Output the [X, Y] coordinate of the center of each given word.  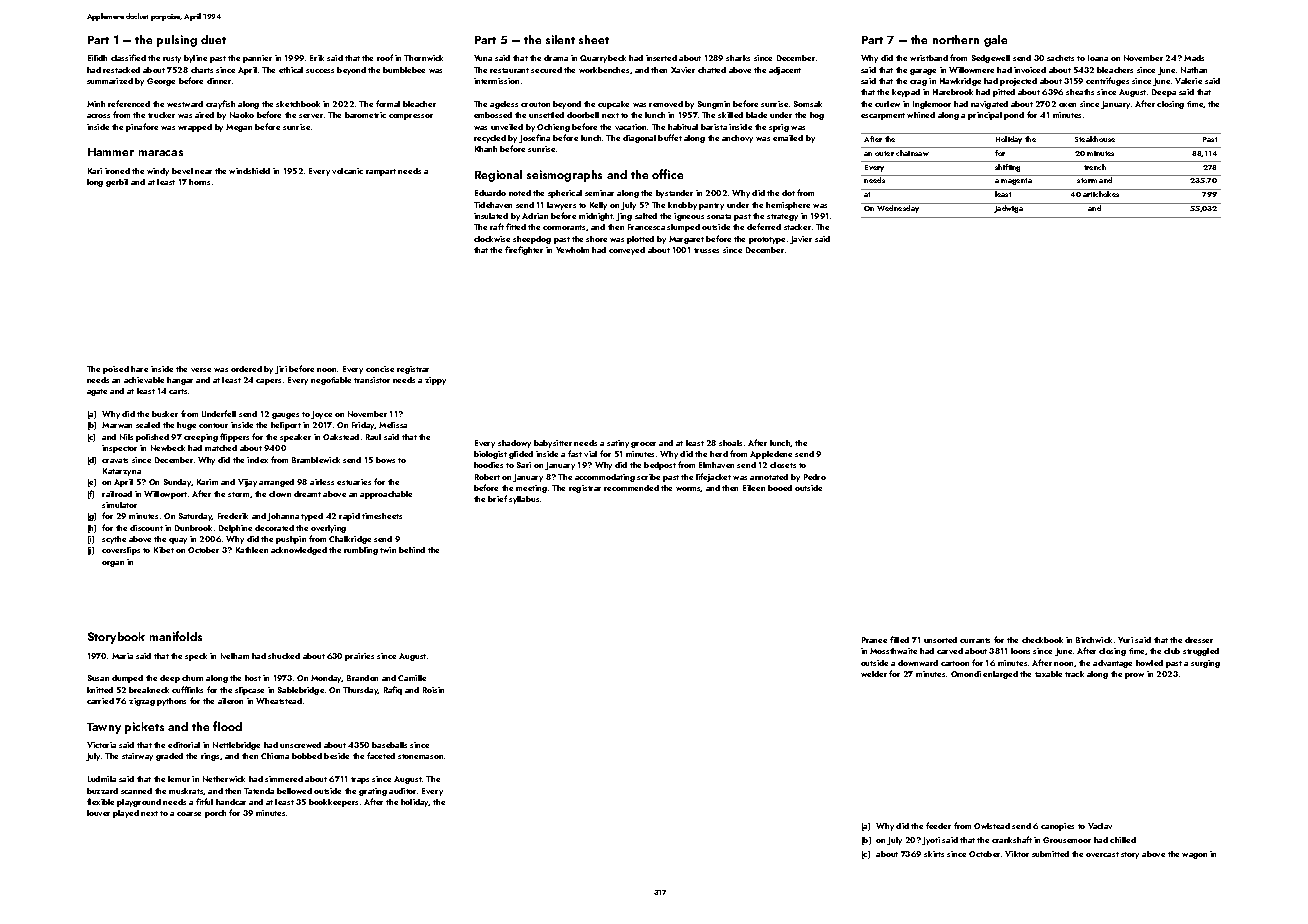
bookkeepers [333, 803]
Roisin [433, 690]
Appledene [771, 455]
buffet [670, 137]
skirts [934, 854]
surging [1205, 664]
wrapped [195, 128]
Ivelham [235, 656]
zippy [435, 381]
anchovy [737, 139]
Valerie [1188, 81]
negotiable [331, 381]
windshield [249, 171]
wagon [1194, 856]
